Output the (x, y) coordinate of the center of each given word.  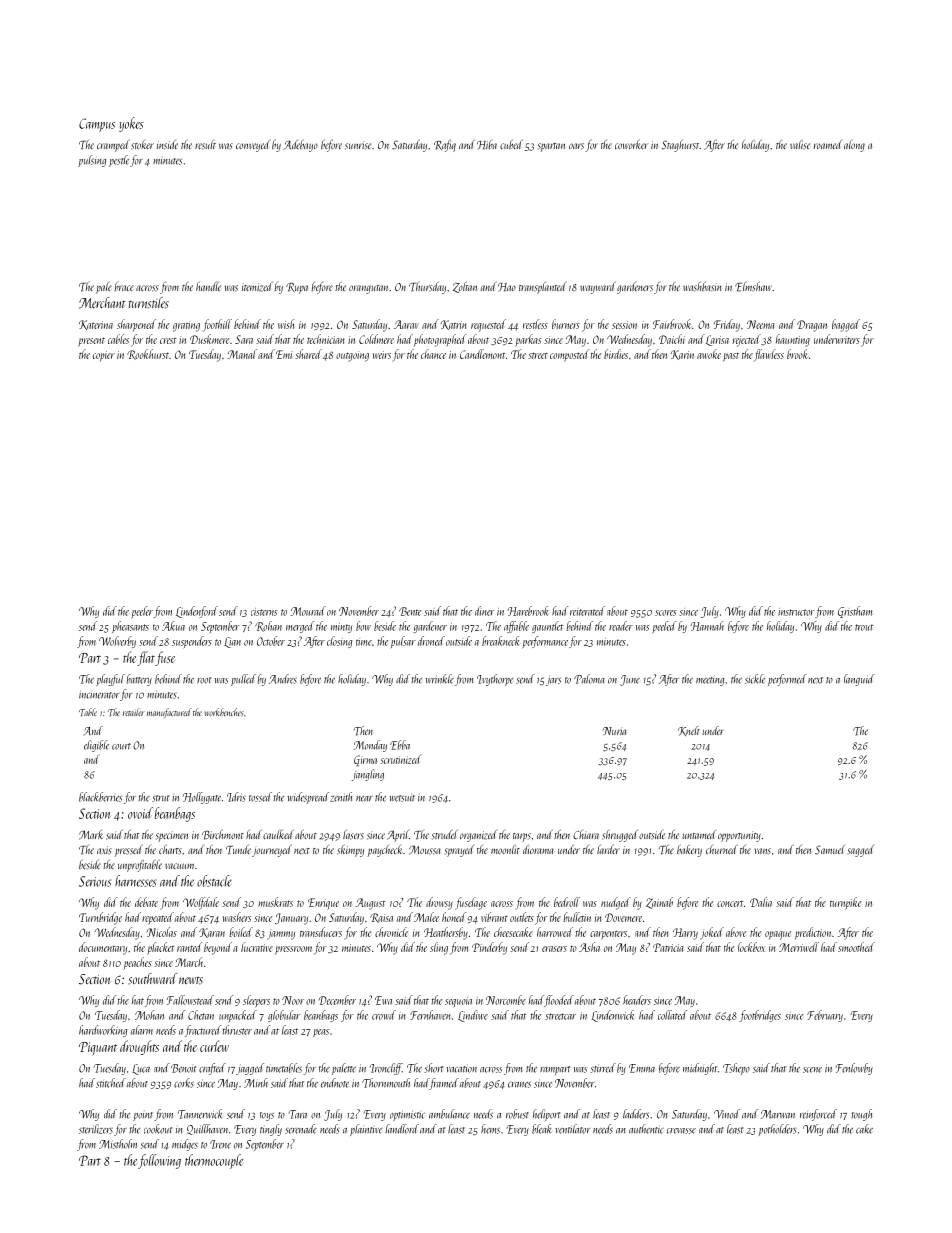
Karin (682, 355)
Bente (410, 611)
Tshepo (736, 1069)
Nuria (614, 731)
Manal (242, 354)
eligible (96, 746)
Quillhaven (207, 1129)
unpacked (238, 1016)
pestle (119, 161)
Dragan (812, 326)
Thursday (427, 287)
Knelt (689, 731)
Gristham (855, 612)
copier (104, 356)
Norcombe (506, 1000)
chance (433, 354)
